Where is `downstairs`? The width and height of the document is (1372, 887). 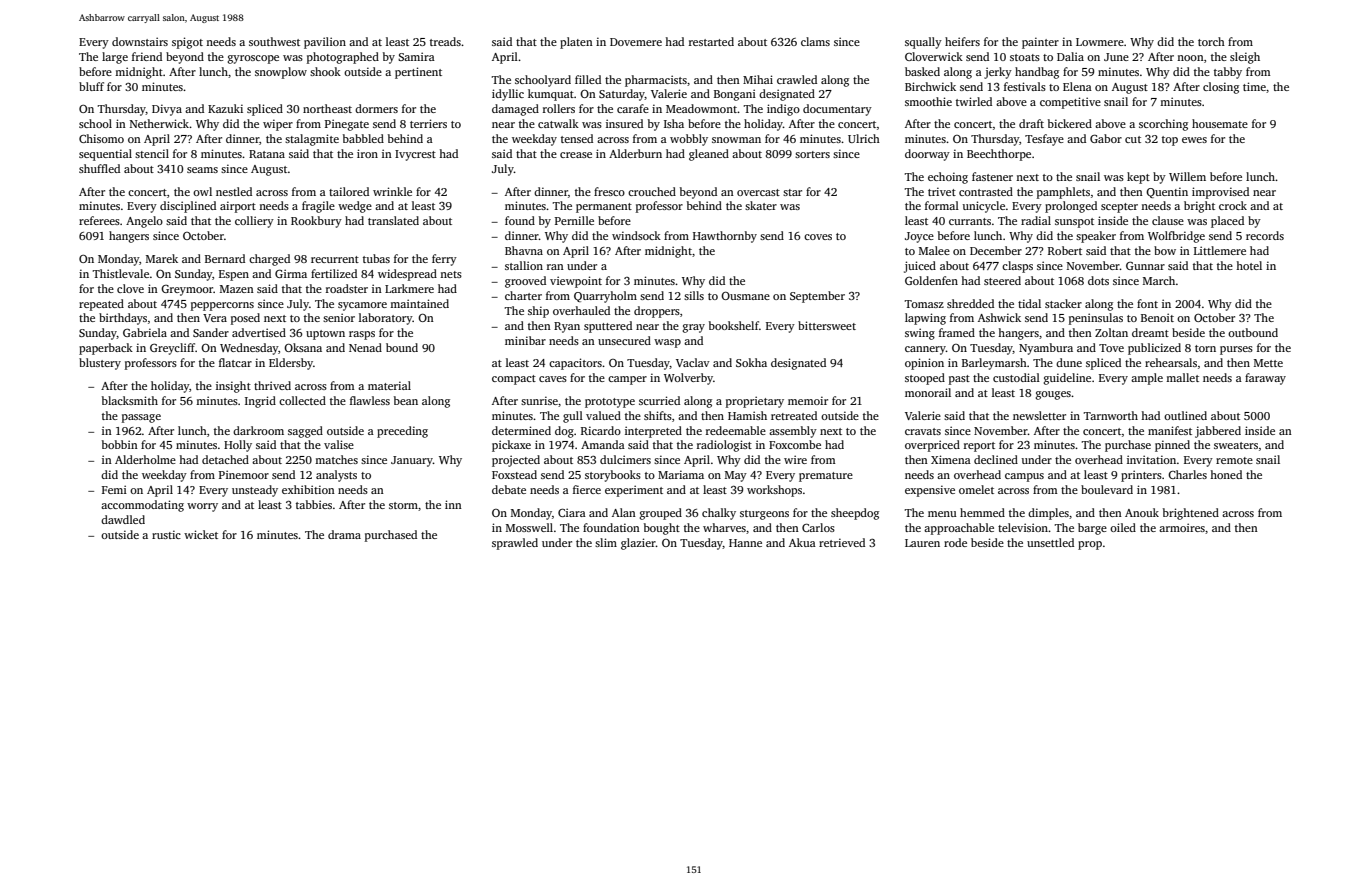
downstairs is located at coordinates (140, 41).
